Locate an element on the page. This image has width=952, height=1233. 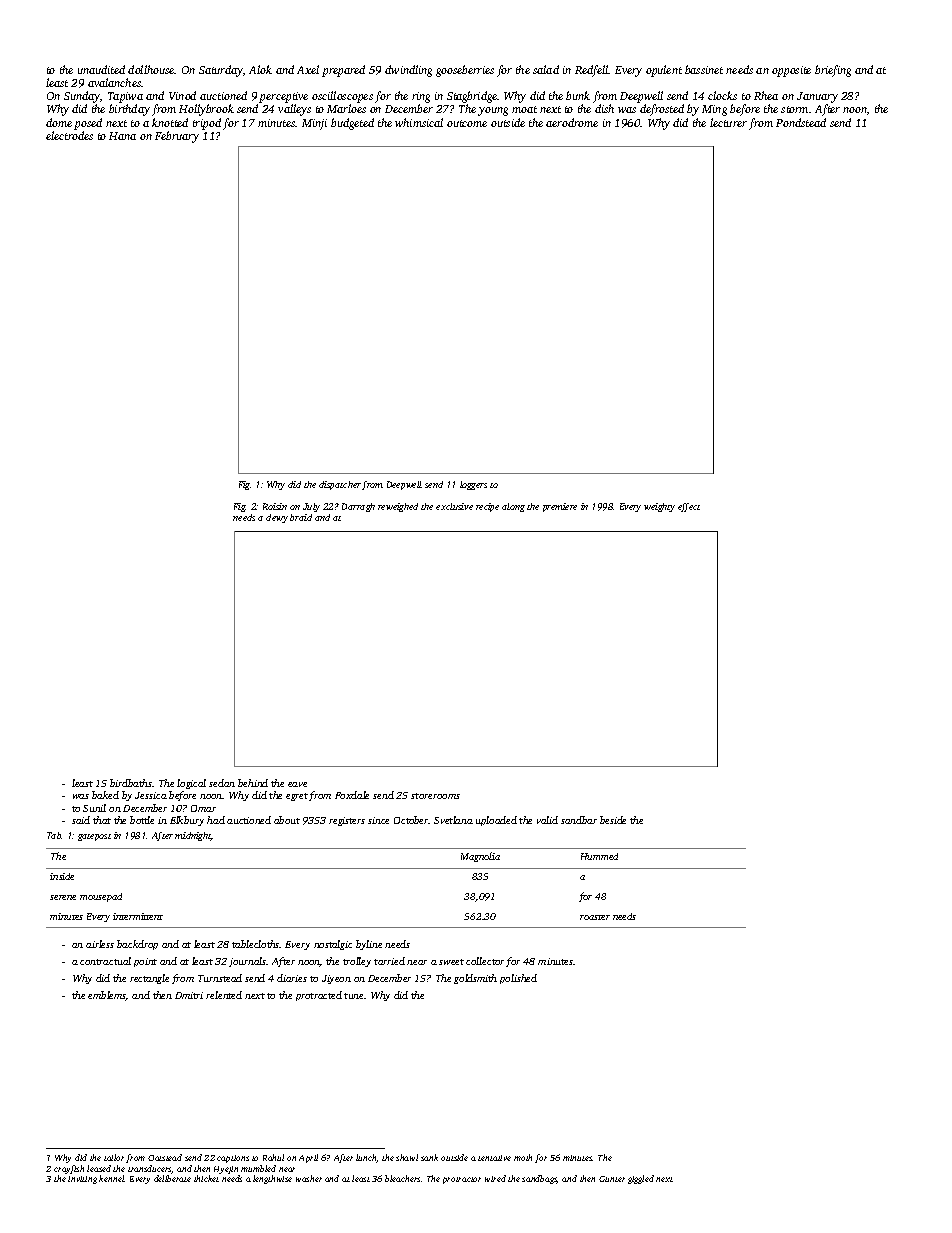
bleachers is located at coordinates (402, 1178).
